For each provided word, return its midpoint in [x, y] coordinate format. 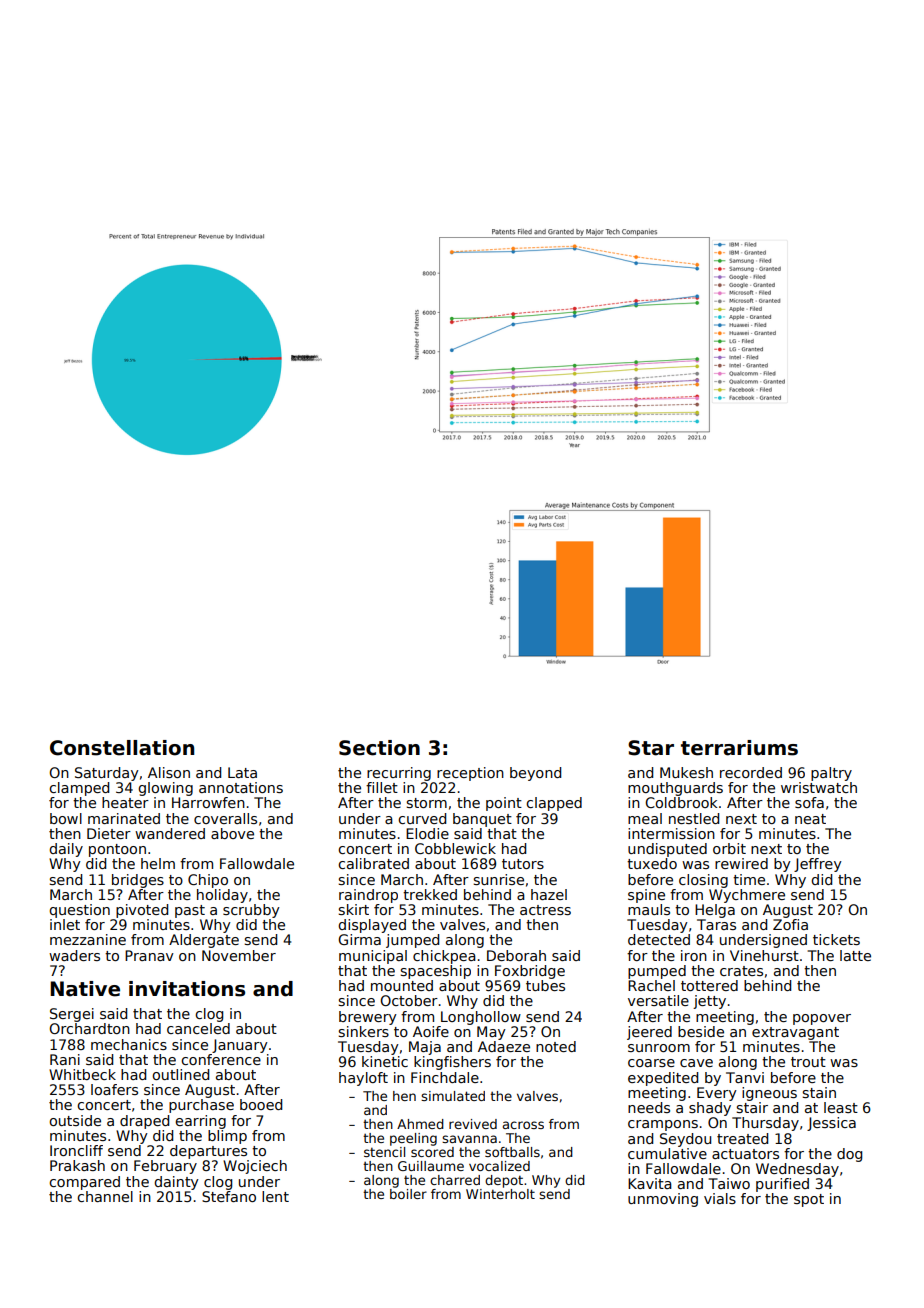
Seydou [685, 1140]
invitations [187, 989]
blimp [227, 1137]
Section [379, 748]
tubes [545, 985]
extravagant [795, 1033]
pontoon [117, 850]
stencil [384, 1152]
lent [275, 1196]
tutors [523, 864]
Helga [715, 911]
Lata [242, 772]
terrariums [739, 748]
